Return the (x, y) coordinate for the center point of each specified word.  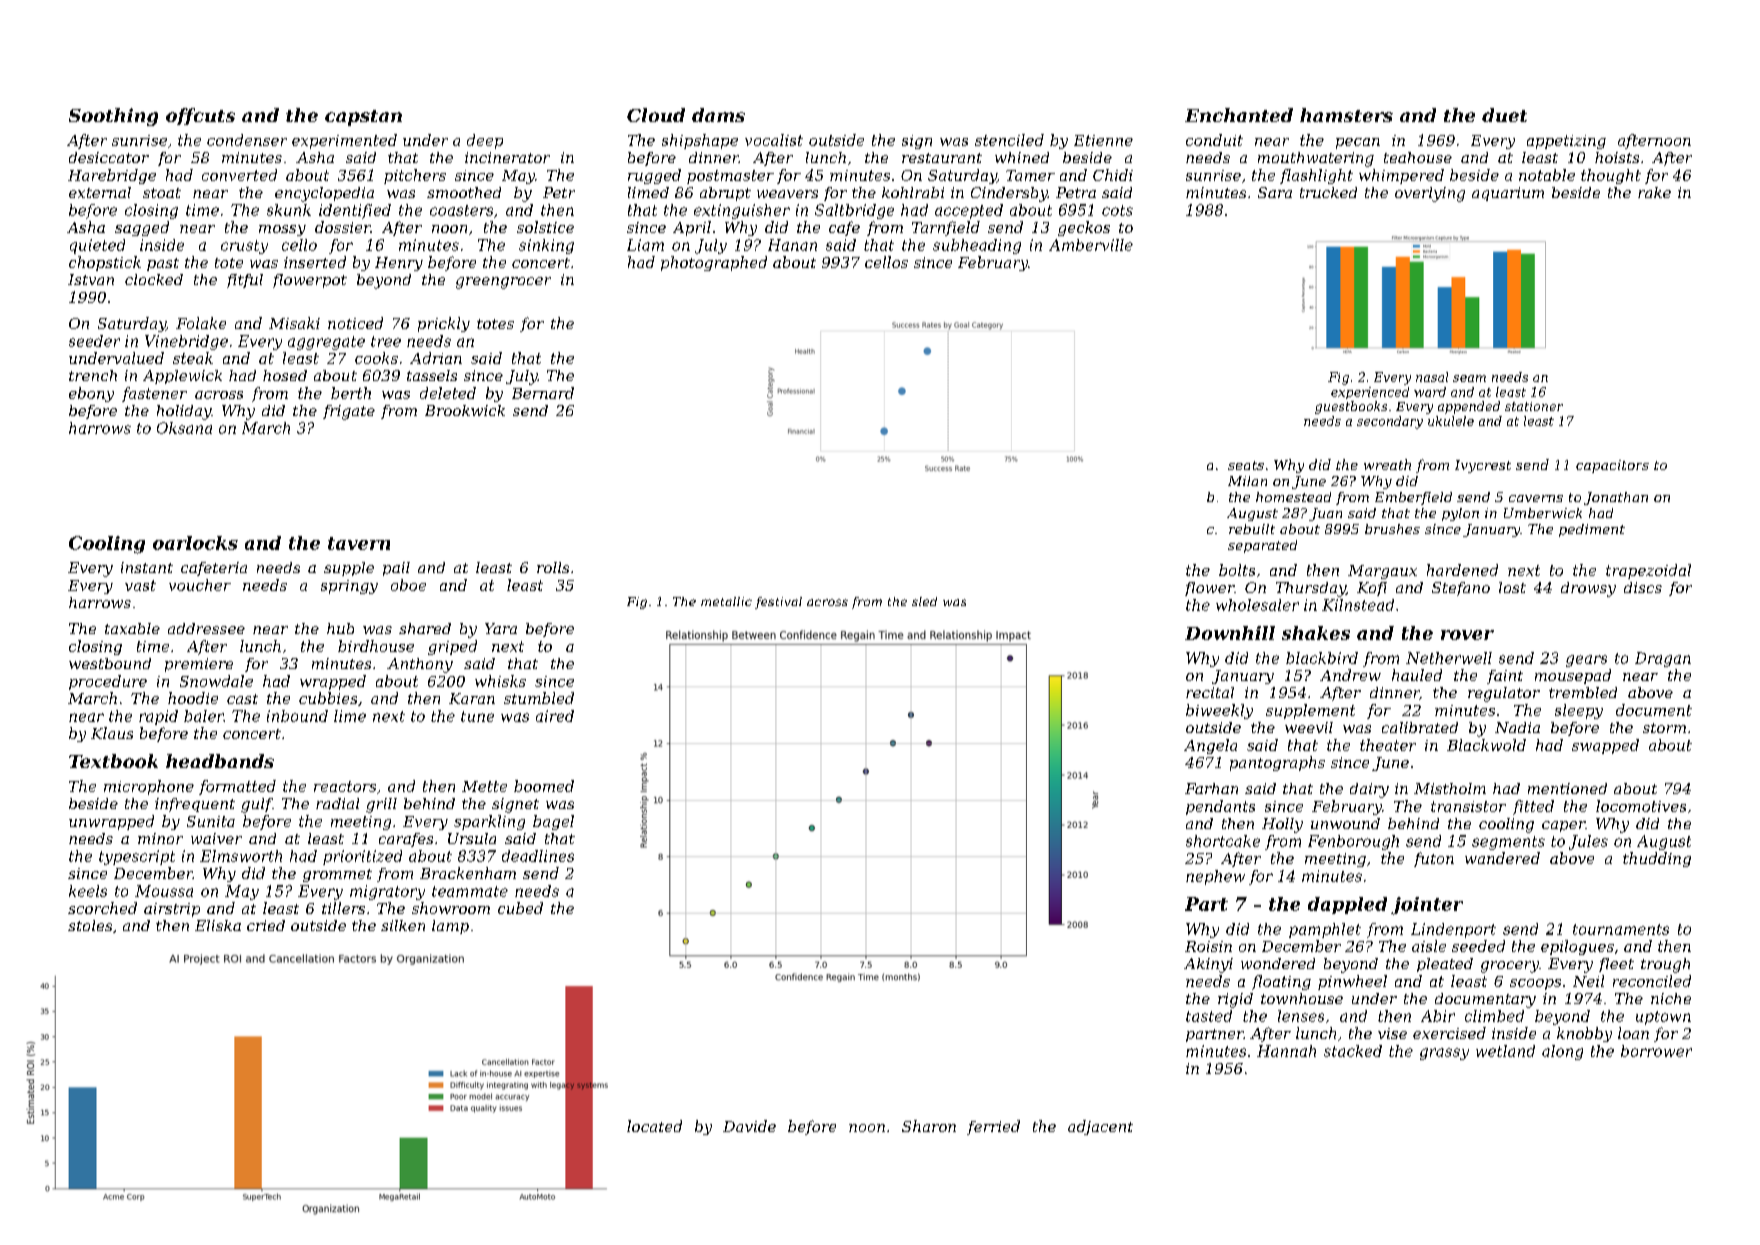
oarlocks (195, 543)
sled (924, 601)
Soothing (113, 117)
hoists (1617, 157)
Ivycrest (1483, 466)
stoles (90, 925)
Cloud (656, 115)
